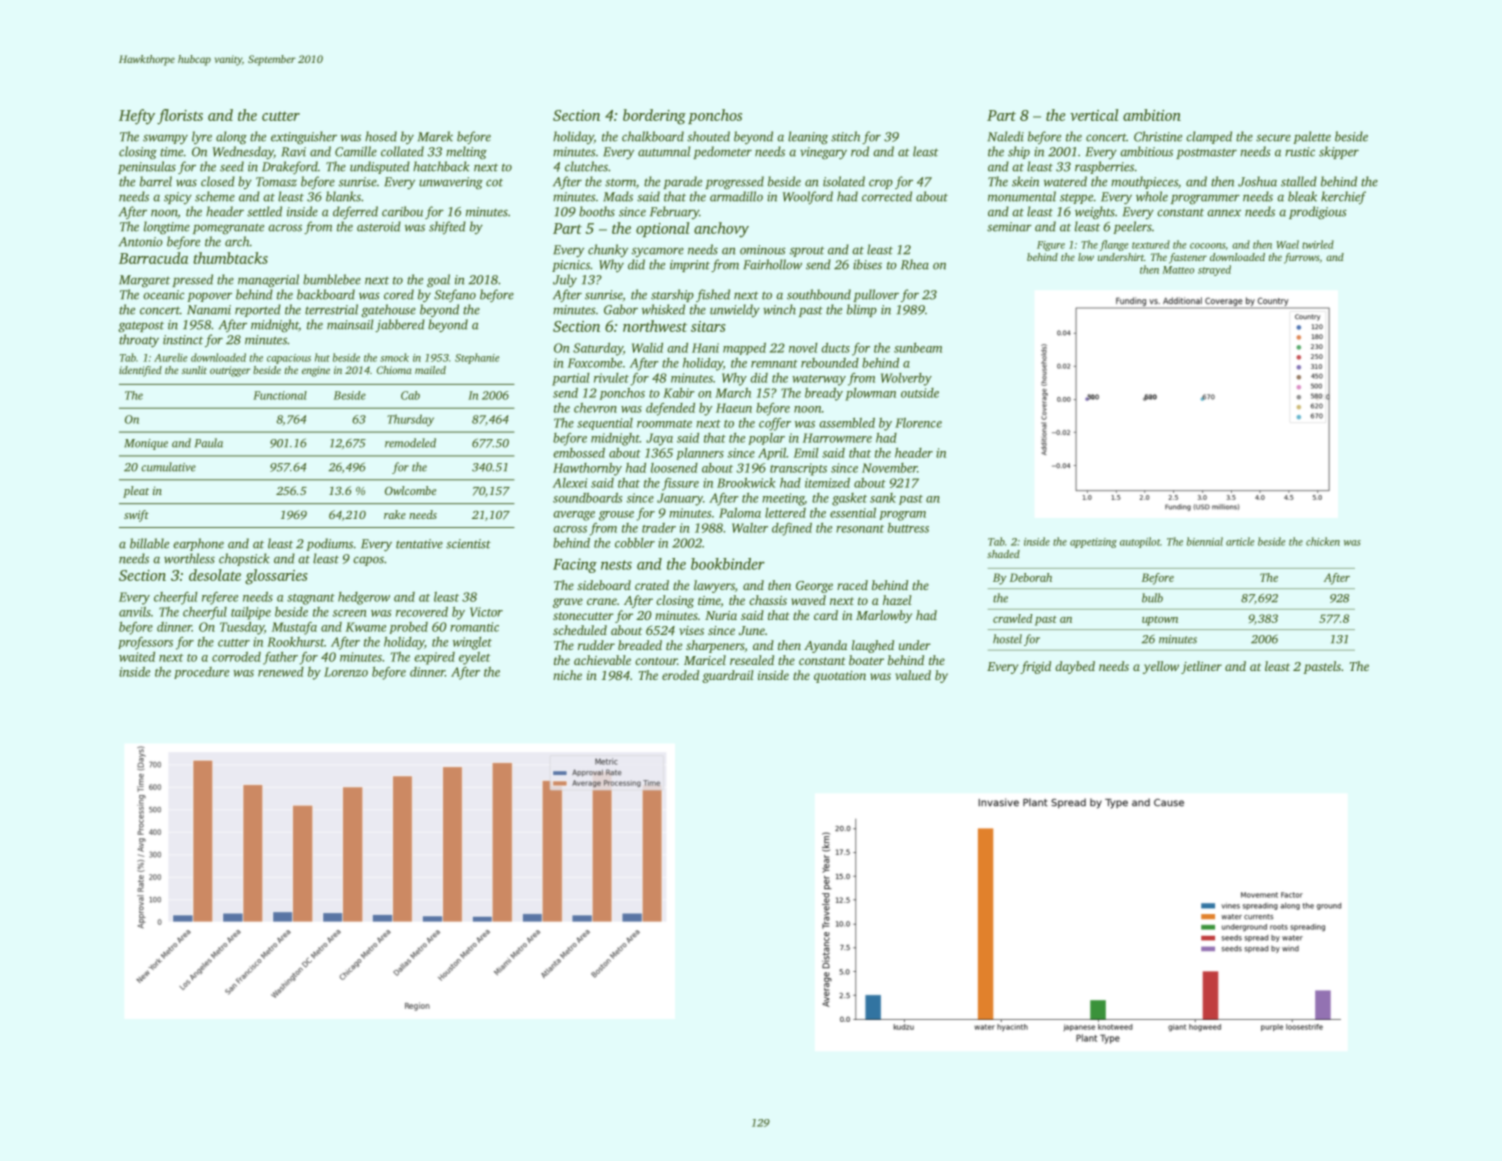 The image size is (1502, 1161). Describe the element at coordinates (1205, 541) in the screenshot. I see `biennial` at that location.
